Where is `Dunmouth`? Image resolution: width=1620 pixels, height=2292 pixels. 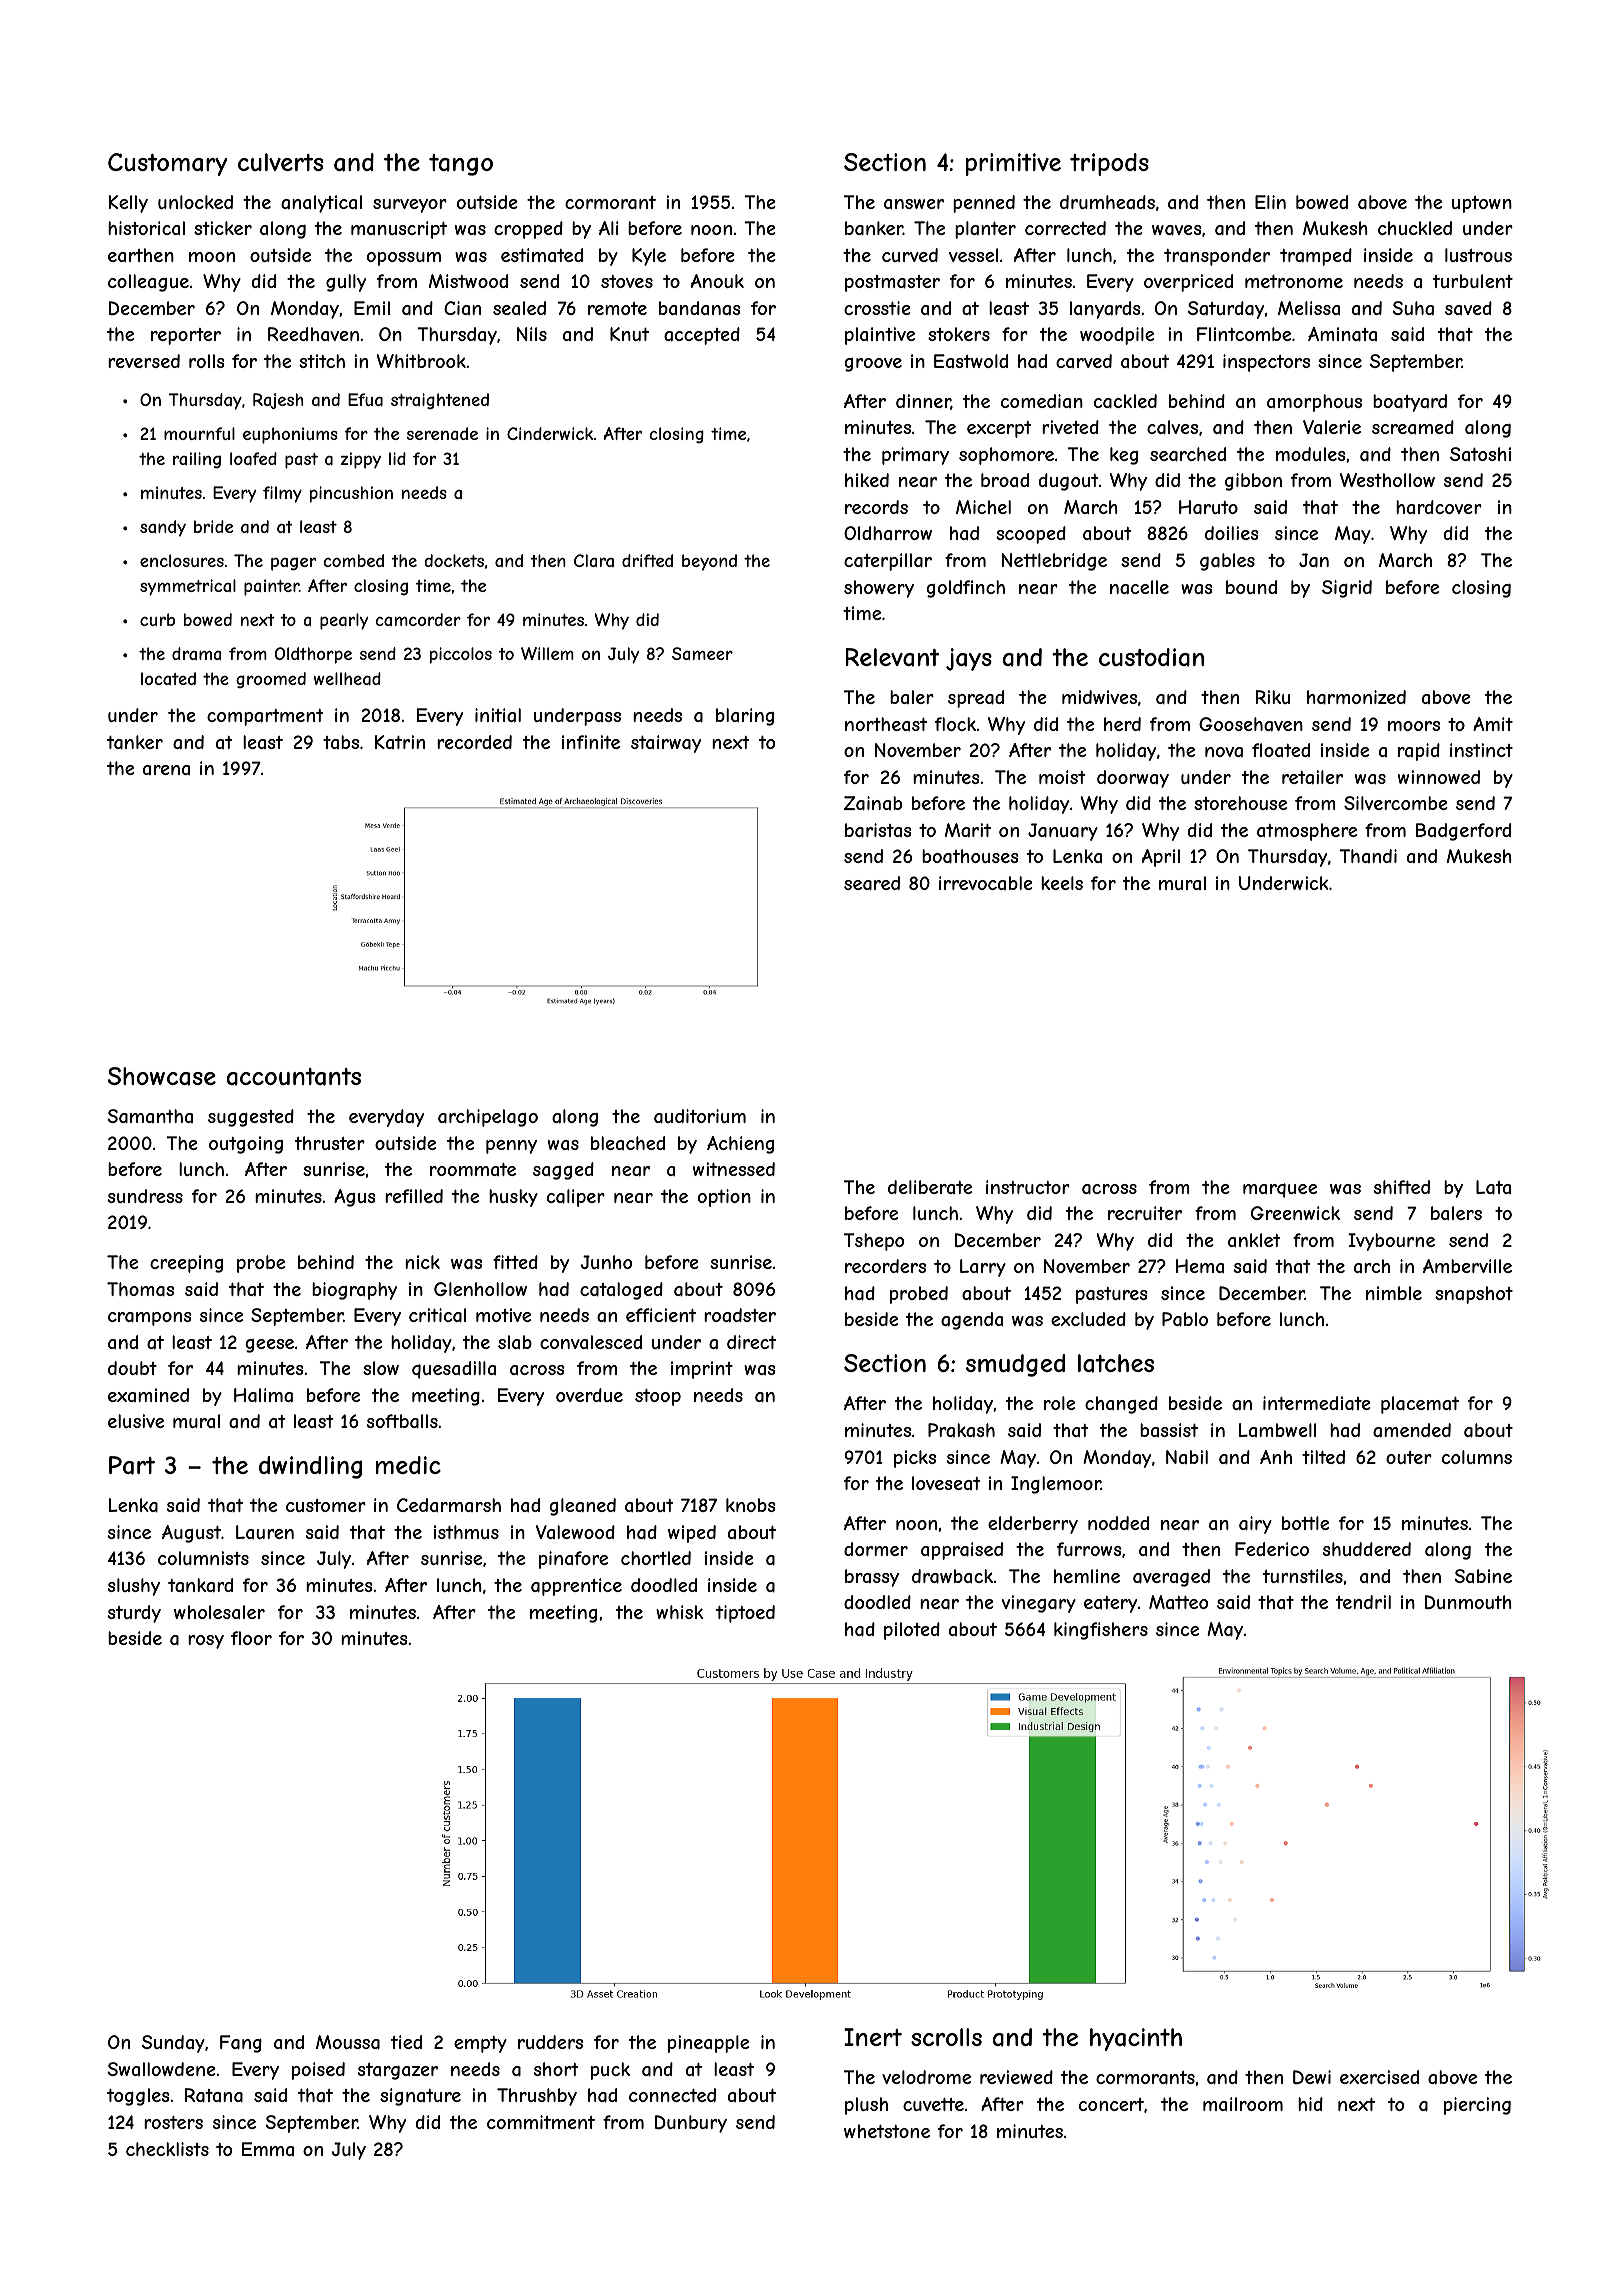
Dunmouth is located at coordinates (1468, 1602).
